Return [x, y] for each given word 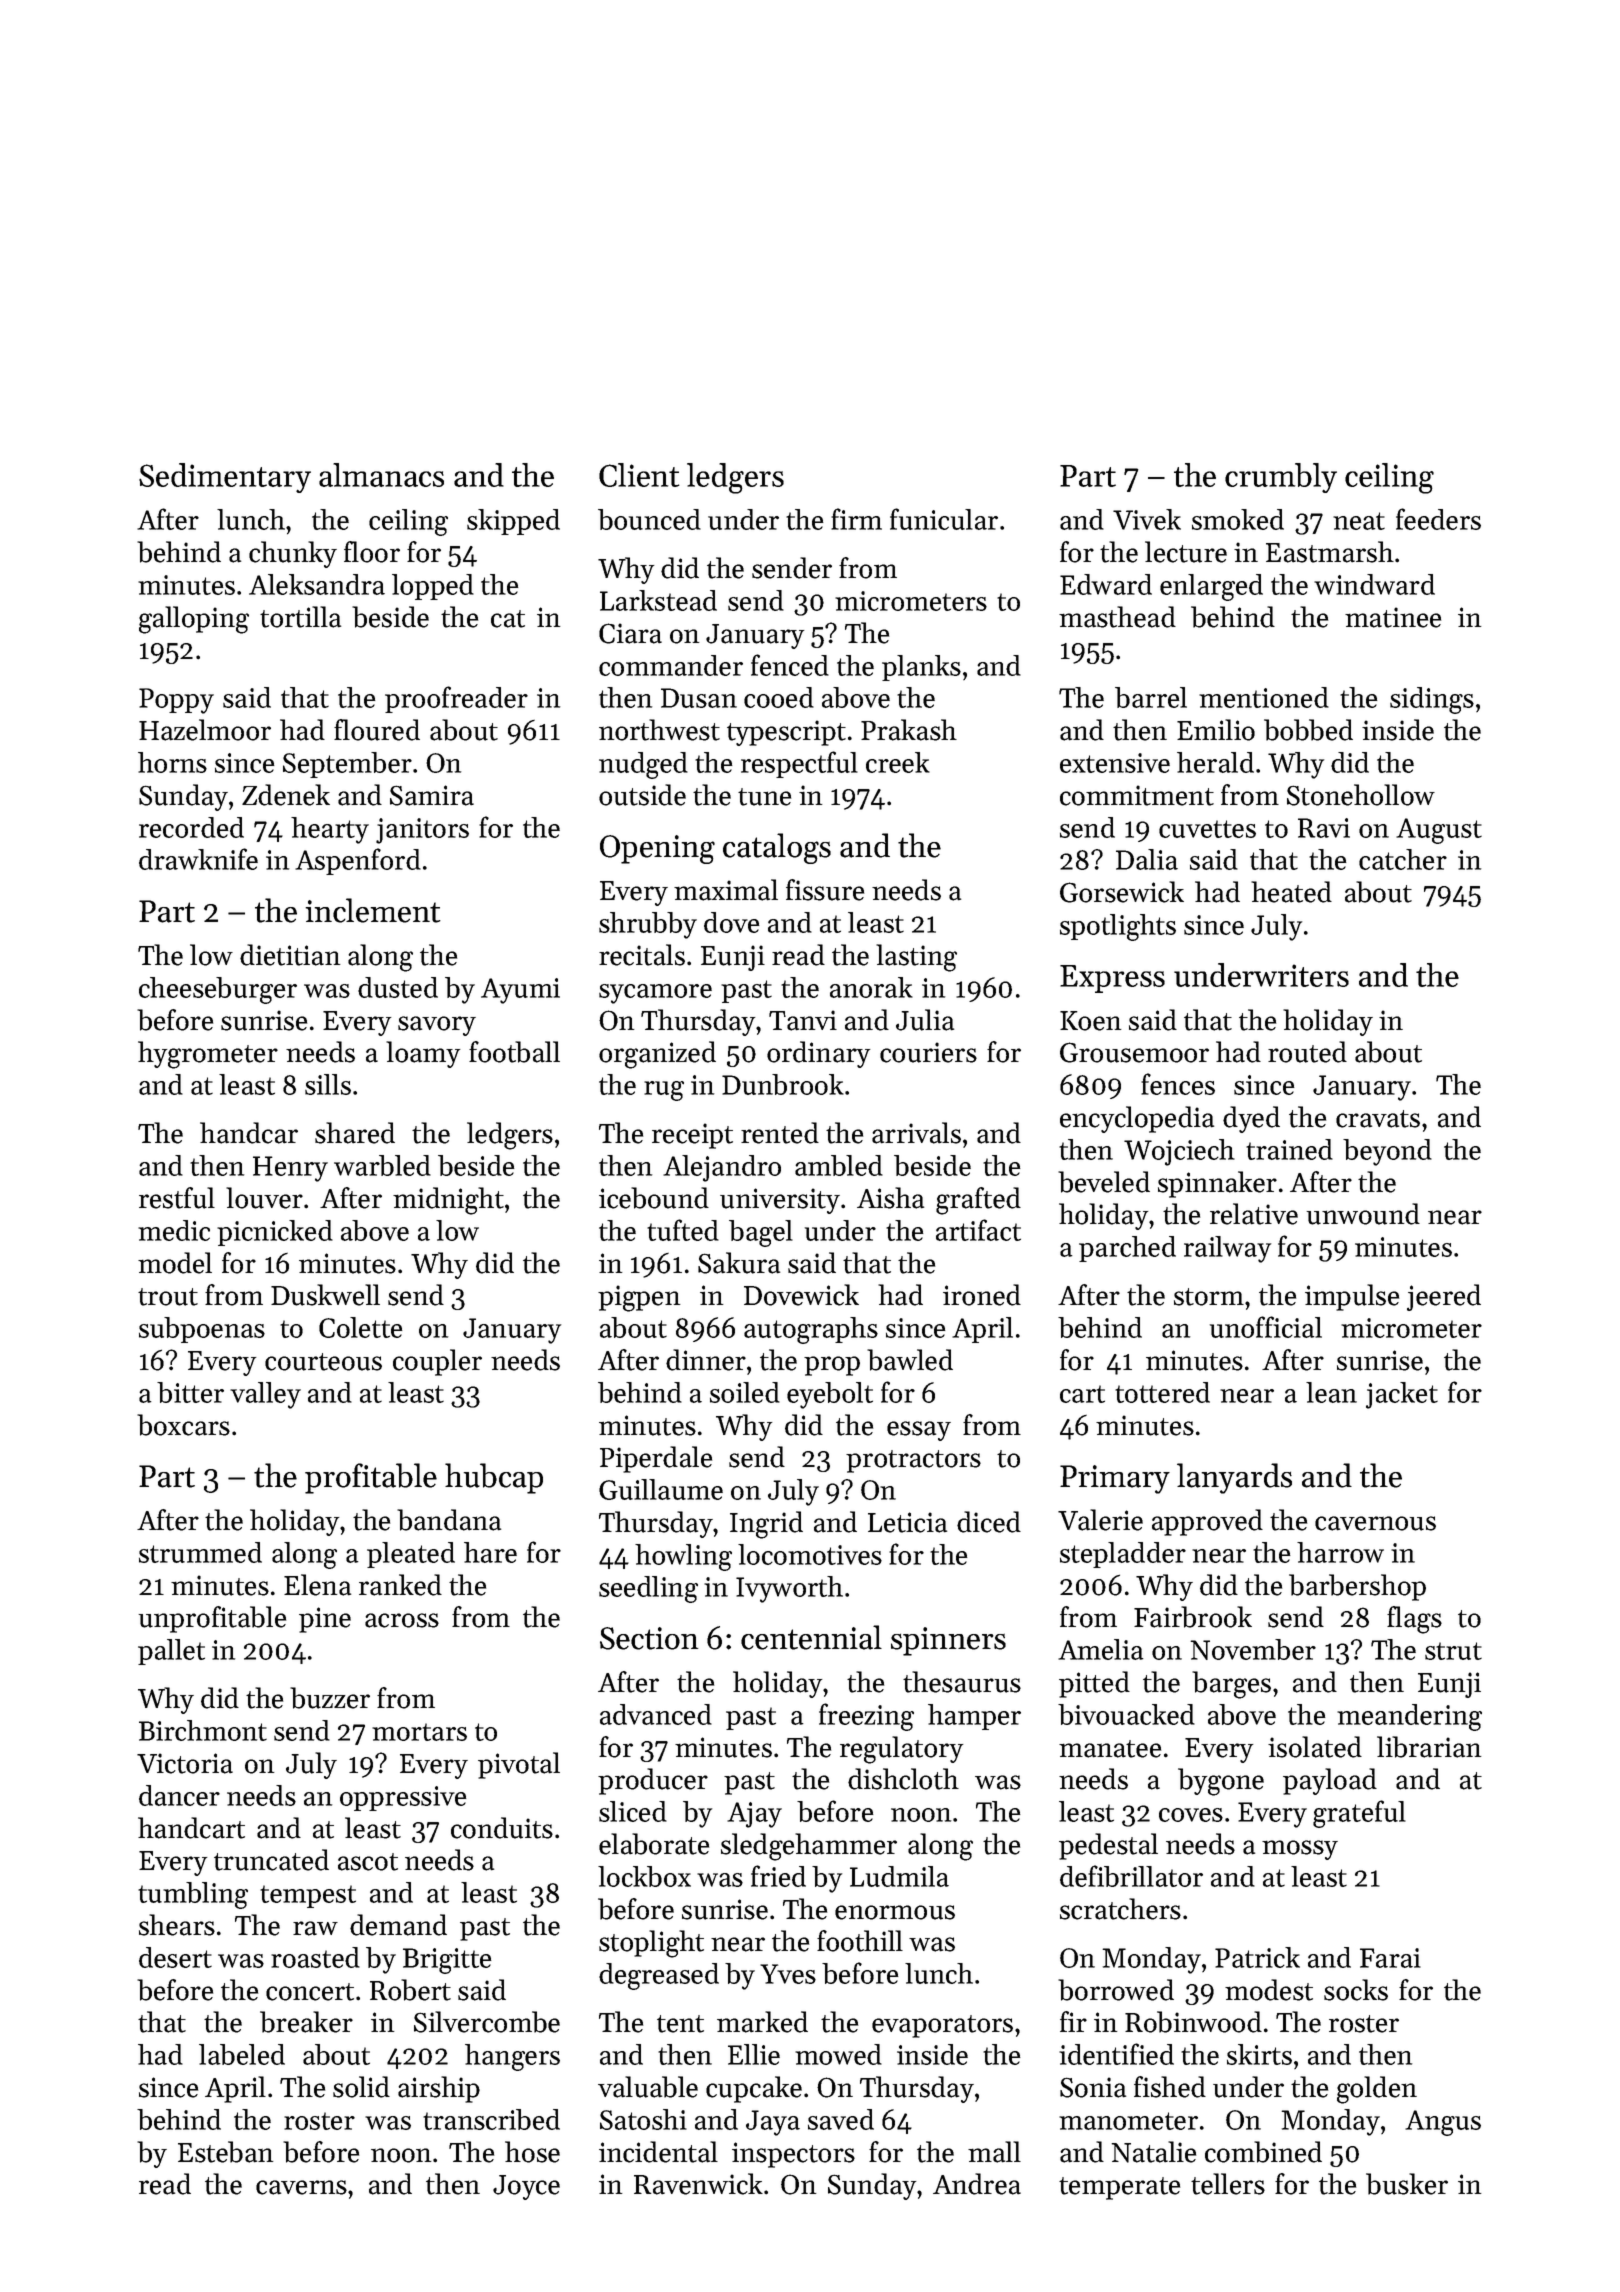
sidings [1432, 700]
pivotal [519, 1765]
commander [671, 665]
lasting [916, 958]
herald [1215, 762]
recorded [191, 827]
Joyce [526, 2187]
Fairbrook [1193, 1617]
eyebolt [830, 1395]
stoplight [651, 1944]
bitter [190, 1392]
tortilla [300, 617]
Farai [1390, 1958]
